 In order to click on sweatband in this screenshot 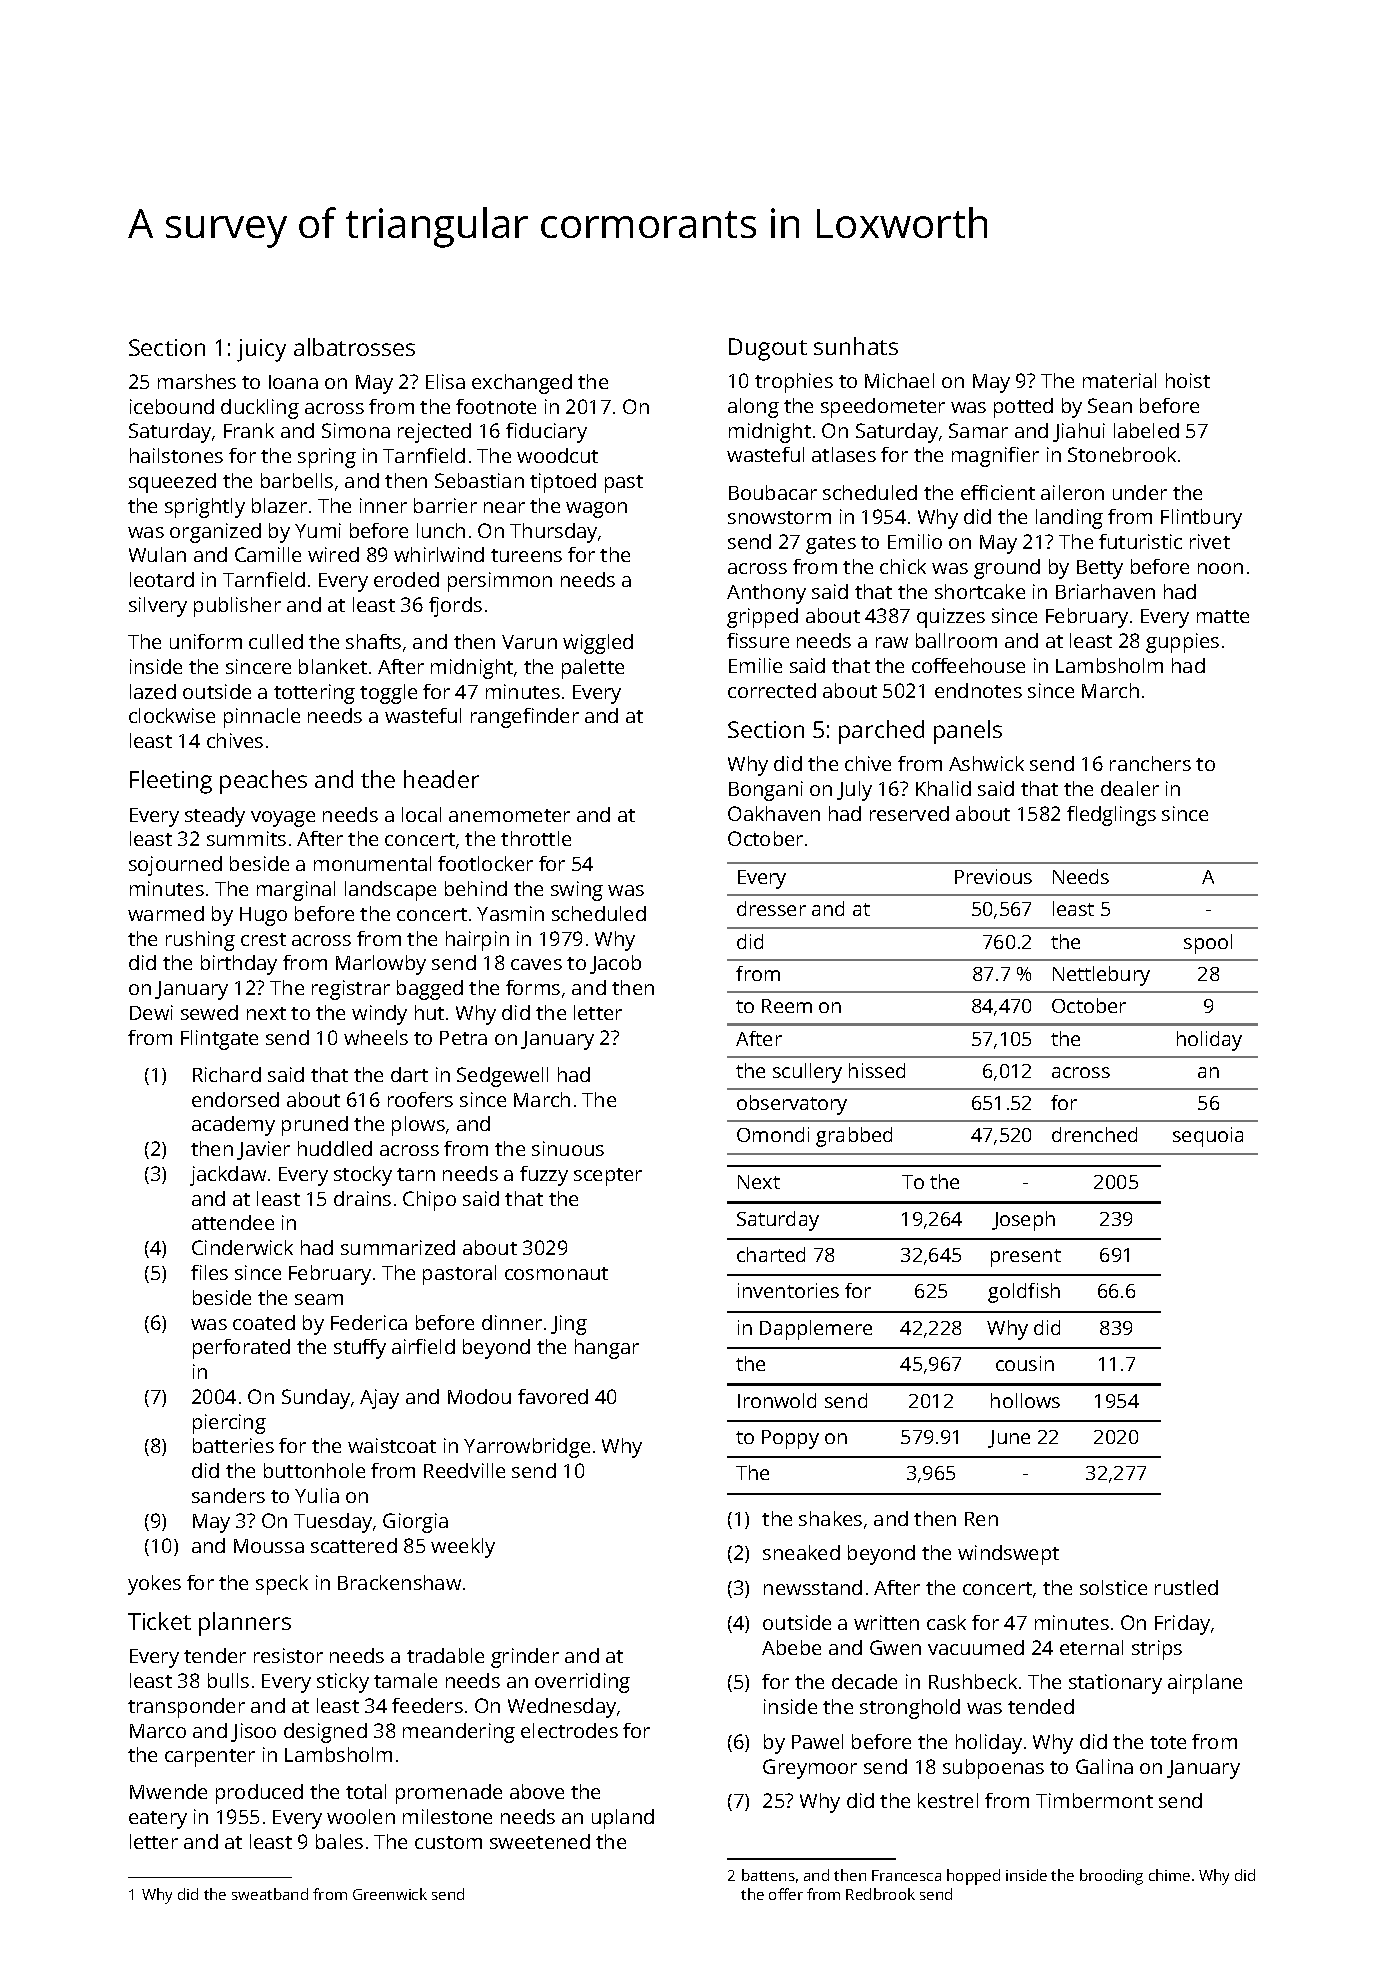, I will do `click(270, 1894)`.
